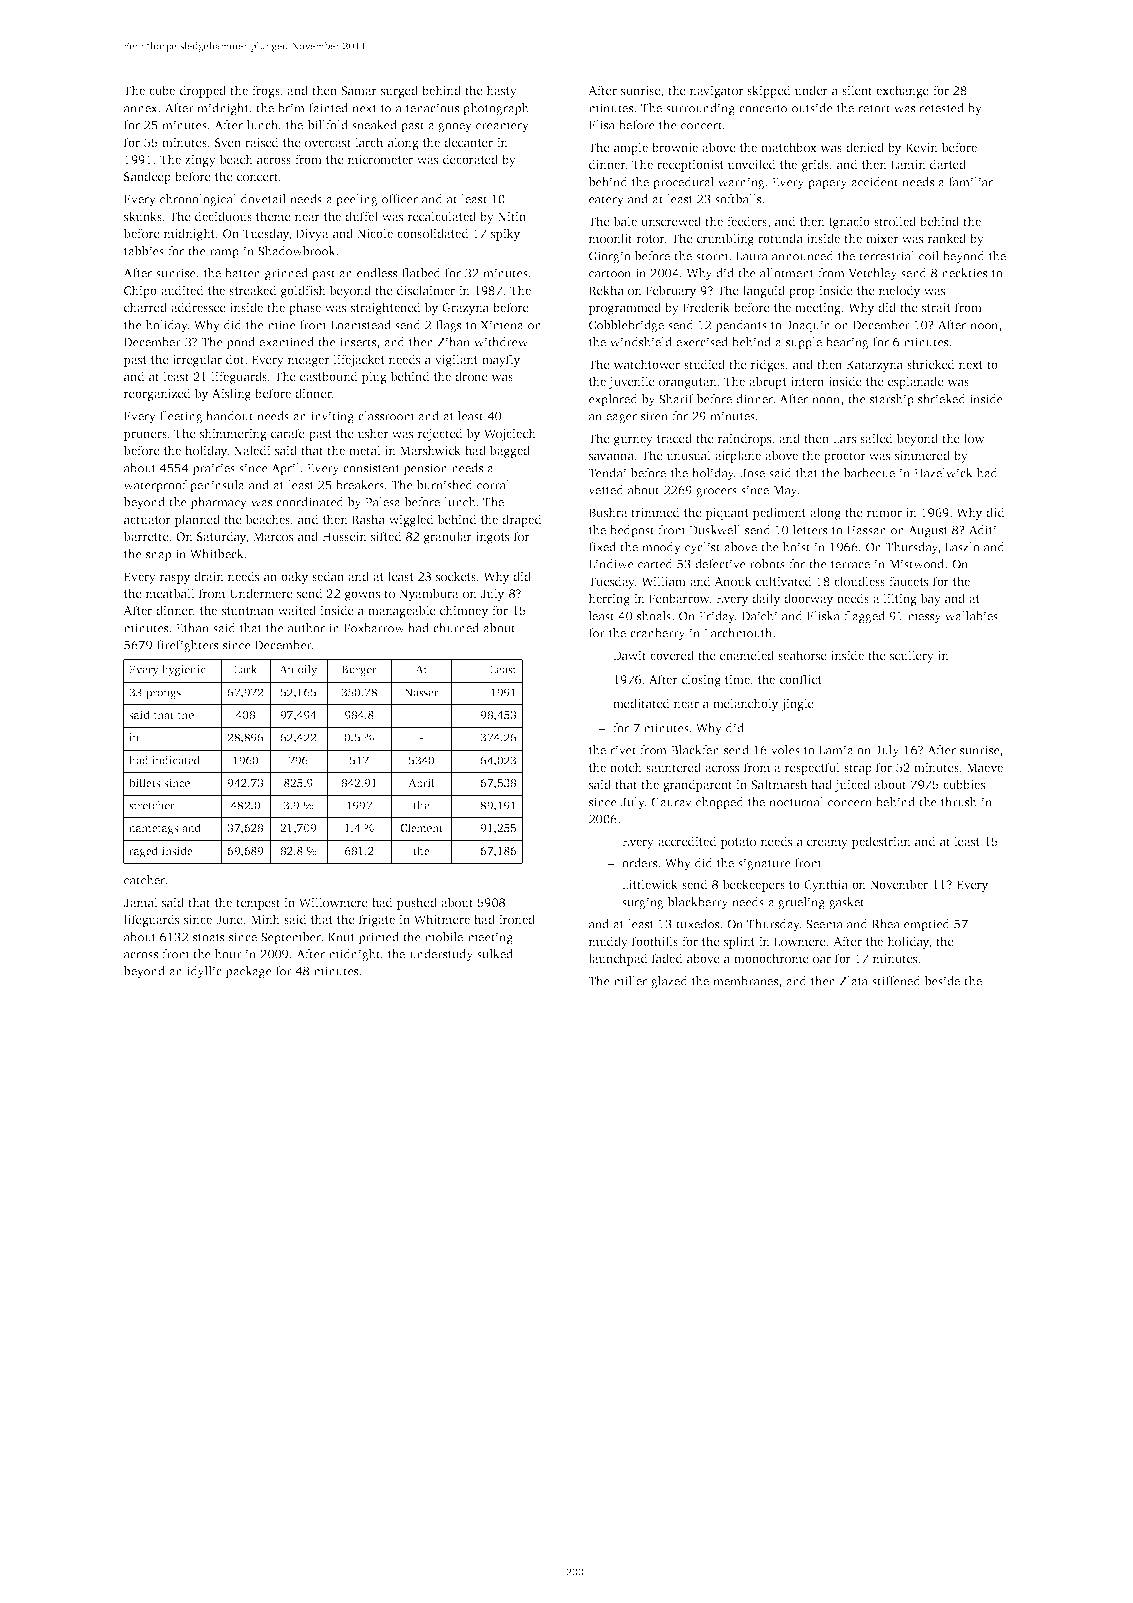 The width and height of the screenshot is (1133, 1603). Describe the element at coordinates (162, 90) in the screenshot. I see `cube` at that location.
